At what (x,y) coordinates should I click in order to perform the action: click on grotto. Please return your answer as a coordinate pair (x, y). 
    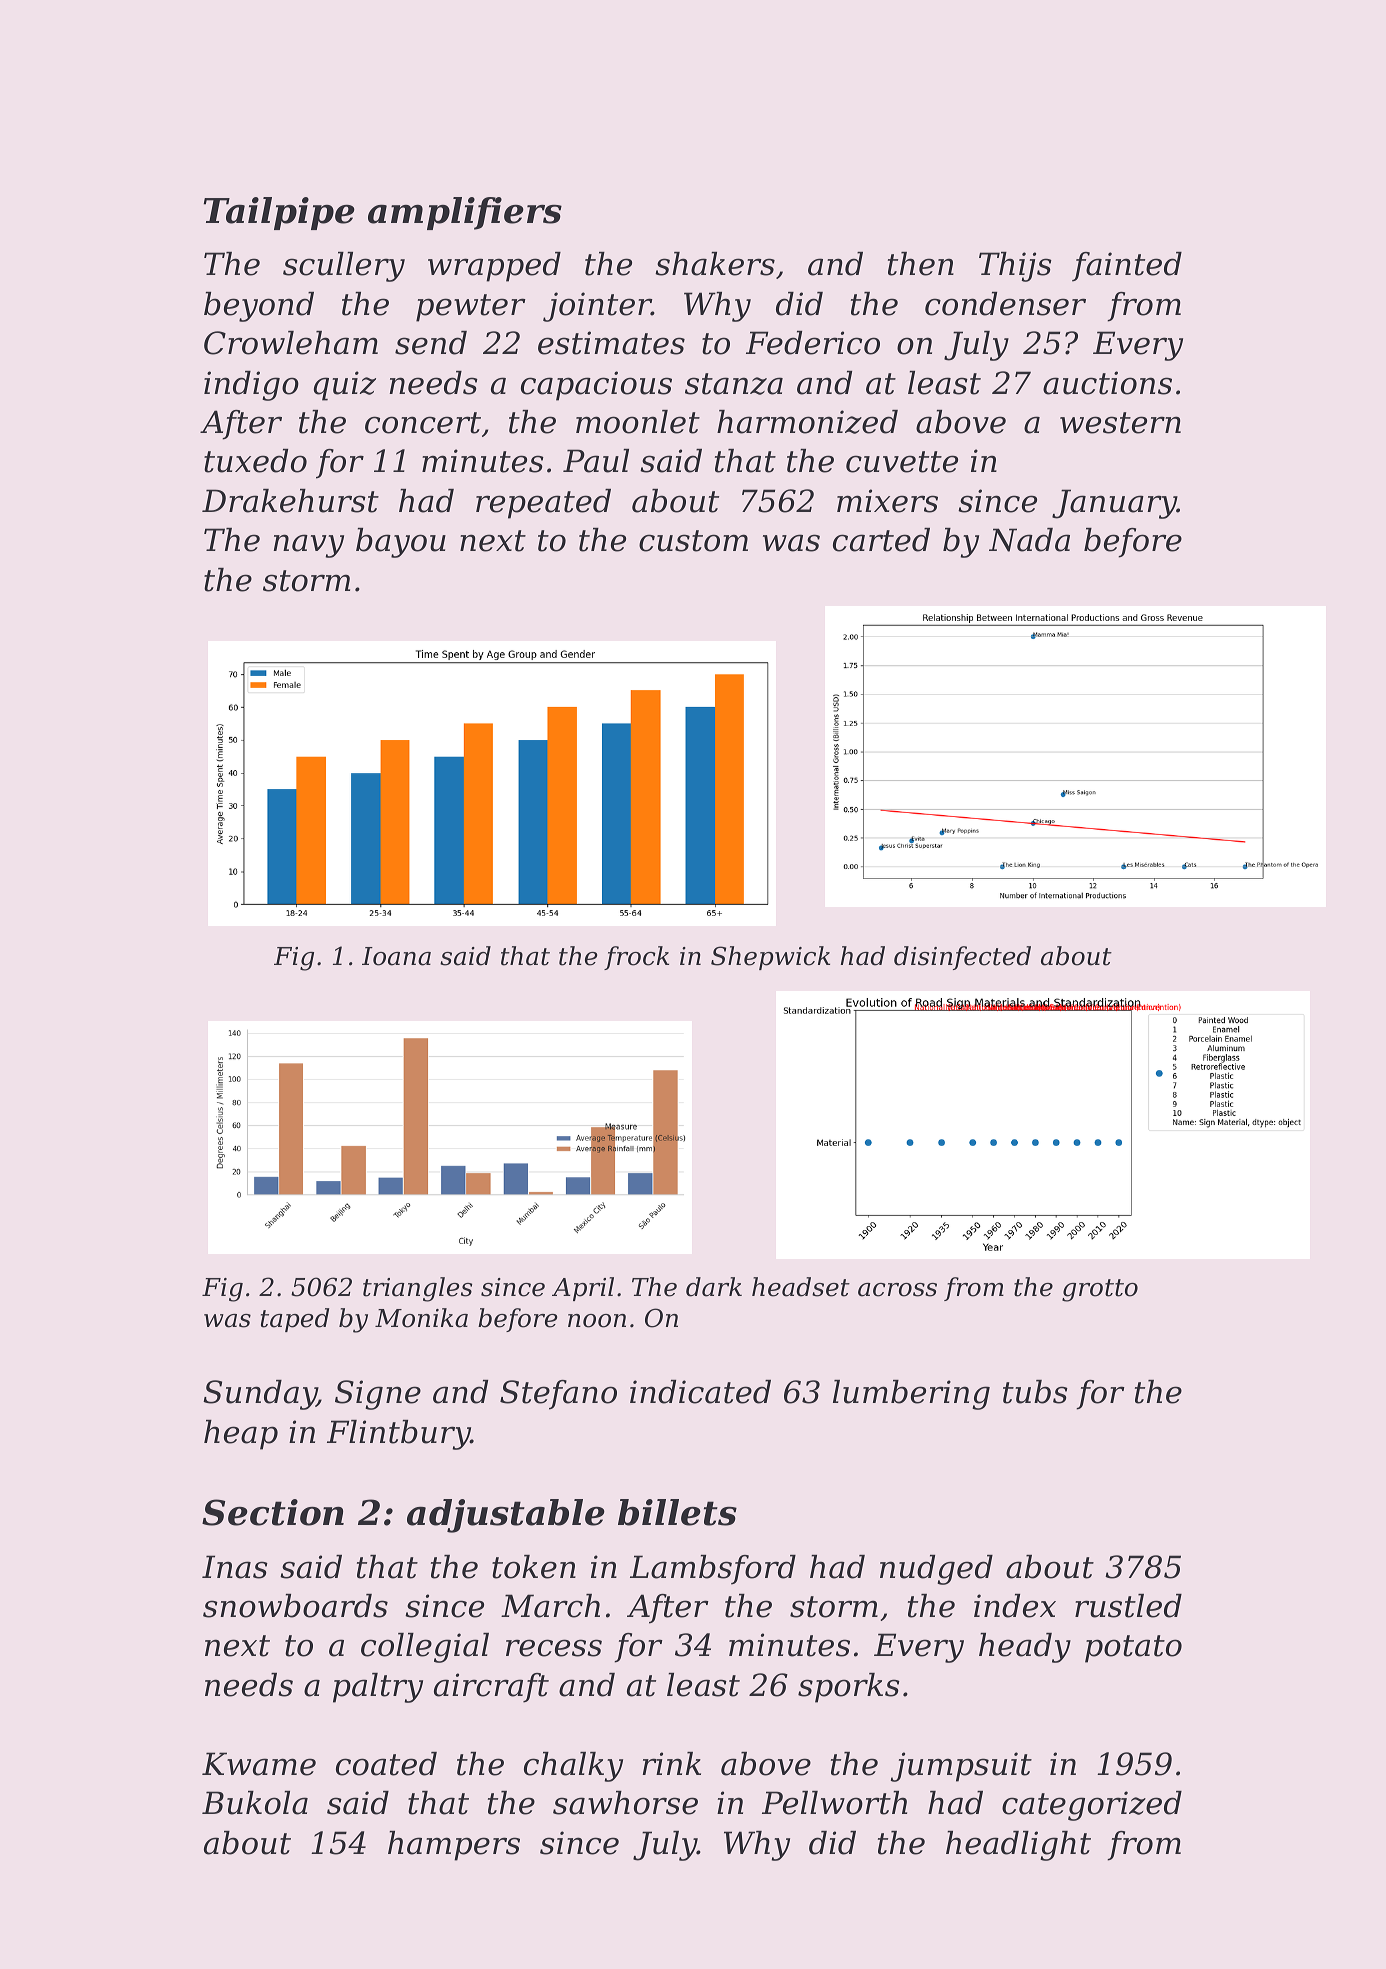
    Looking at the image, I should click on (1100, 1290).
